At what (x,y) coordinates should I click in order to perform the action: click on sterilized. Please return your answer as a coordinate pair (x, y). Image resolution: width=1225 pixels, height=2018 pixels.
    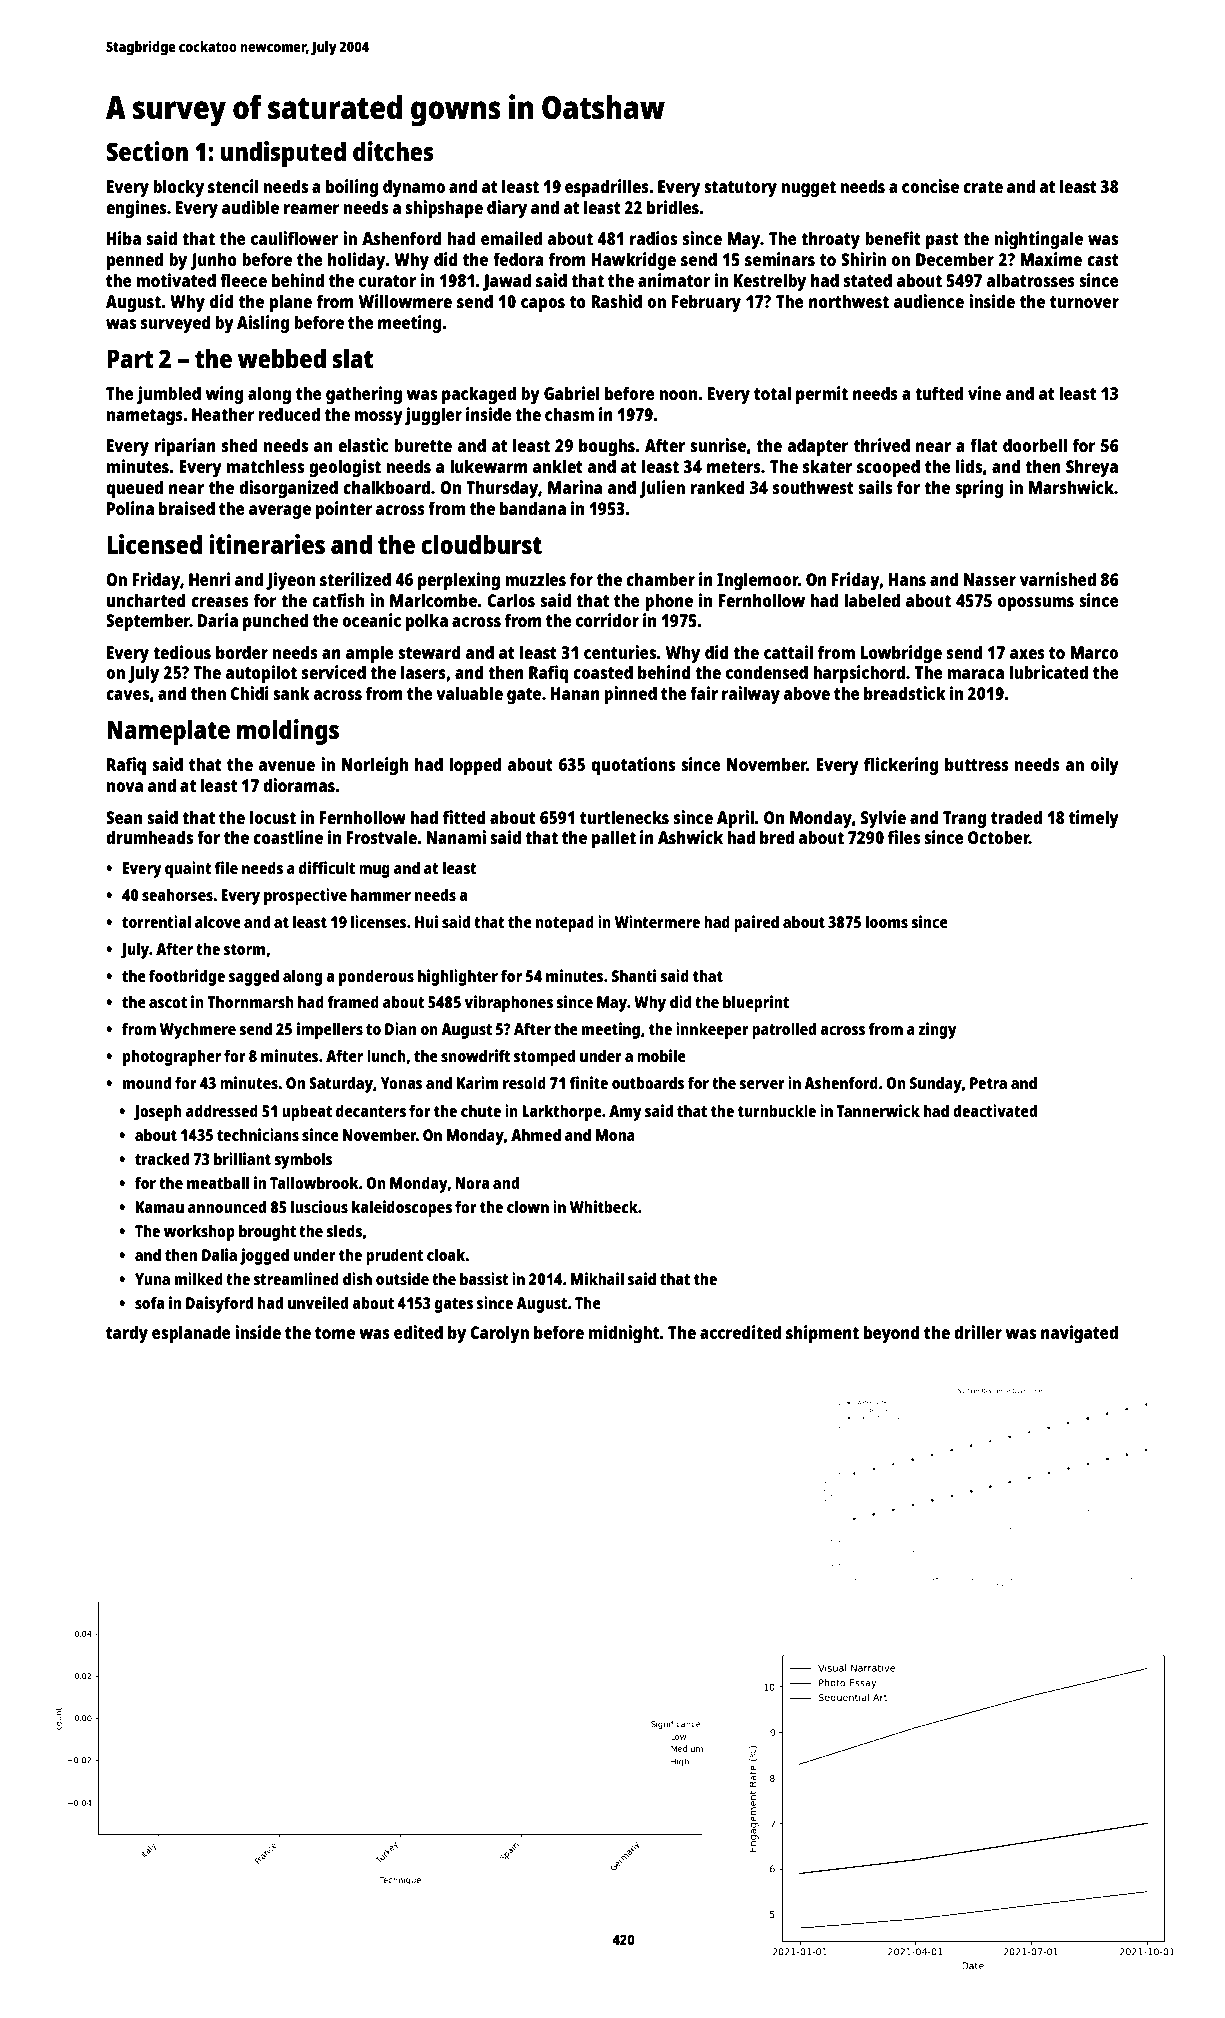
    Looking at the image, I should click on (355, 579).
